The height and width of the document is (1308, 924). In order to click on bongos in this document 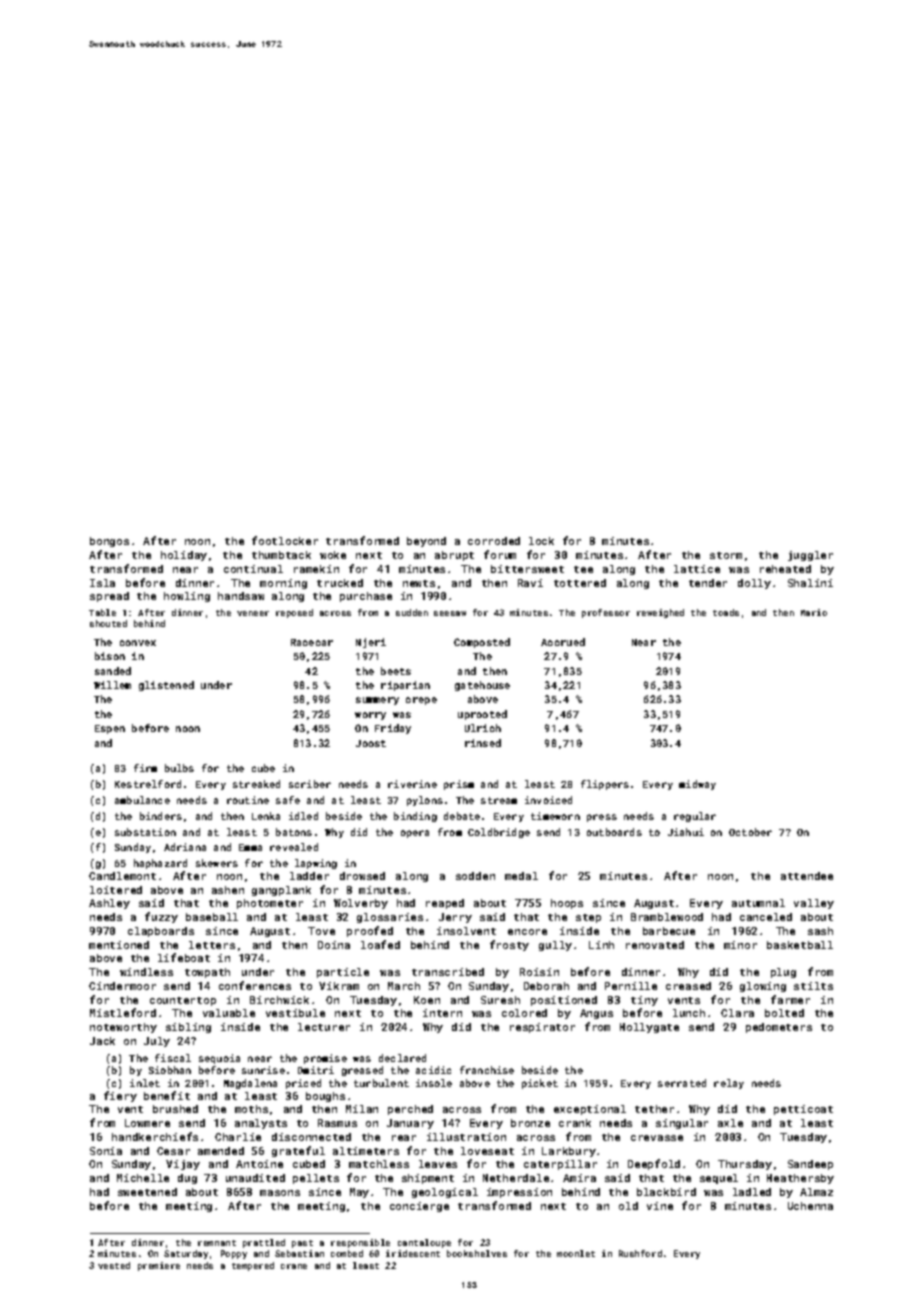, I will do `click(109, 542)`.
